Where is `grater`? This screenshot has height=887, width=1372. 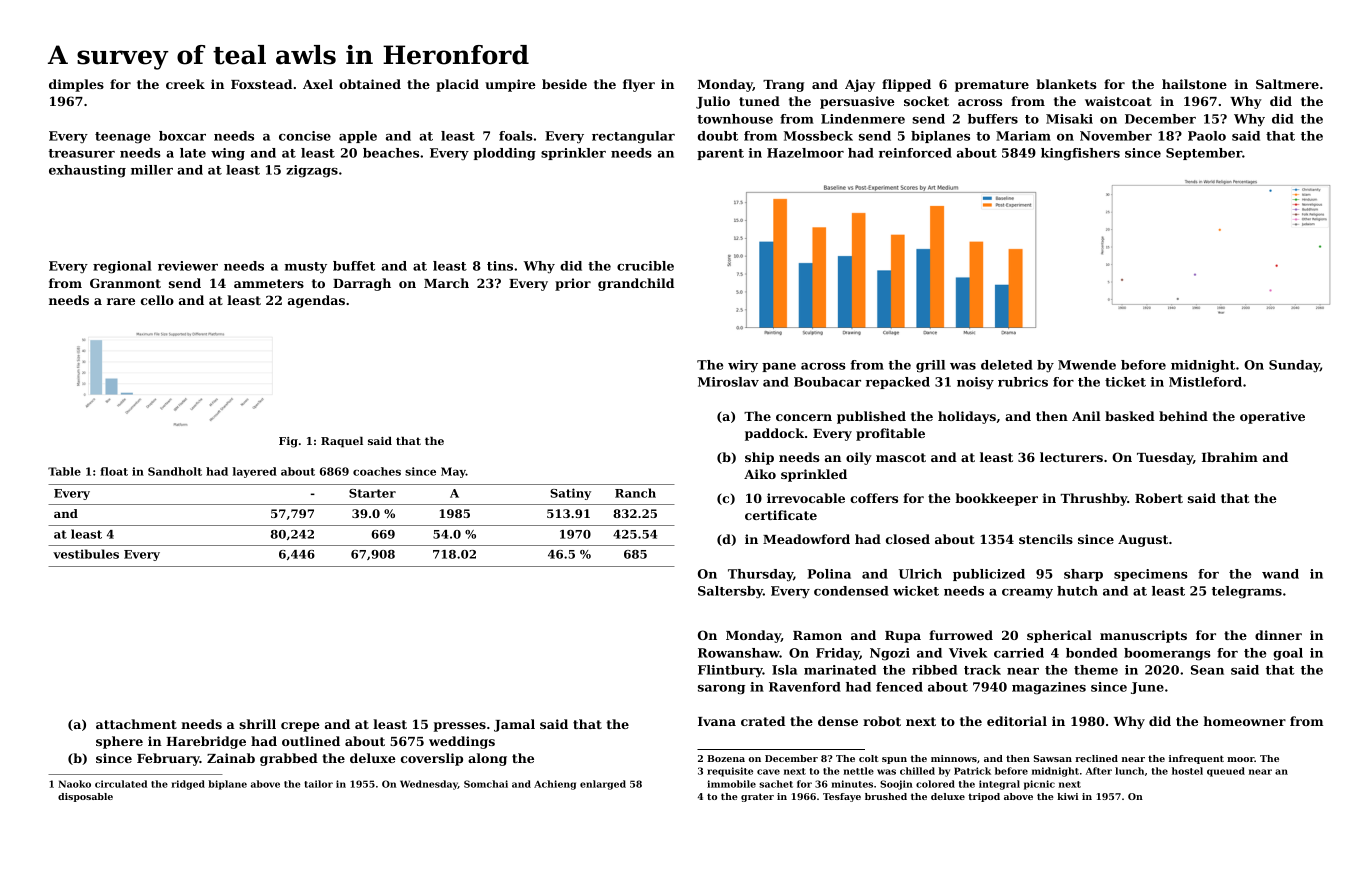 grater is located at coordinates (757, 797).
